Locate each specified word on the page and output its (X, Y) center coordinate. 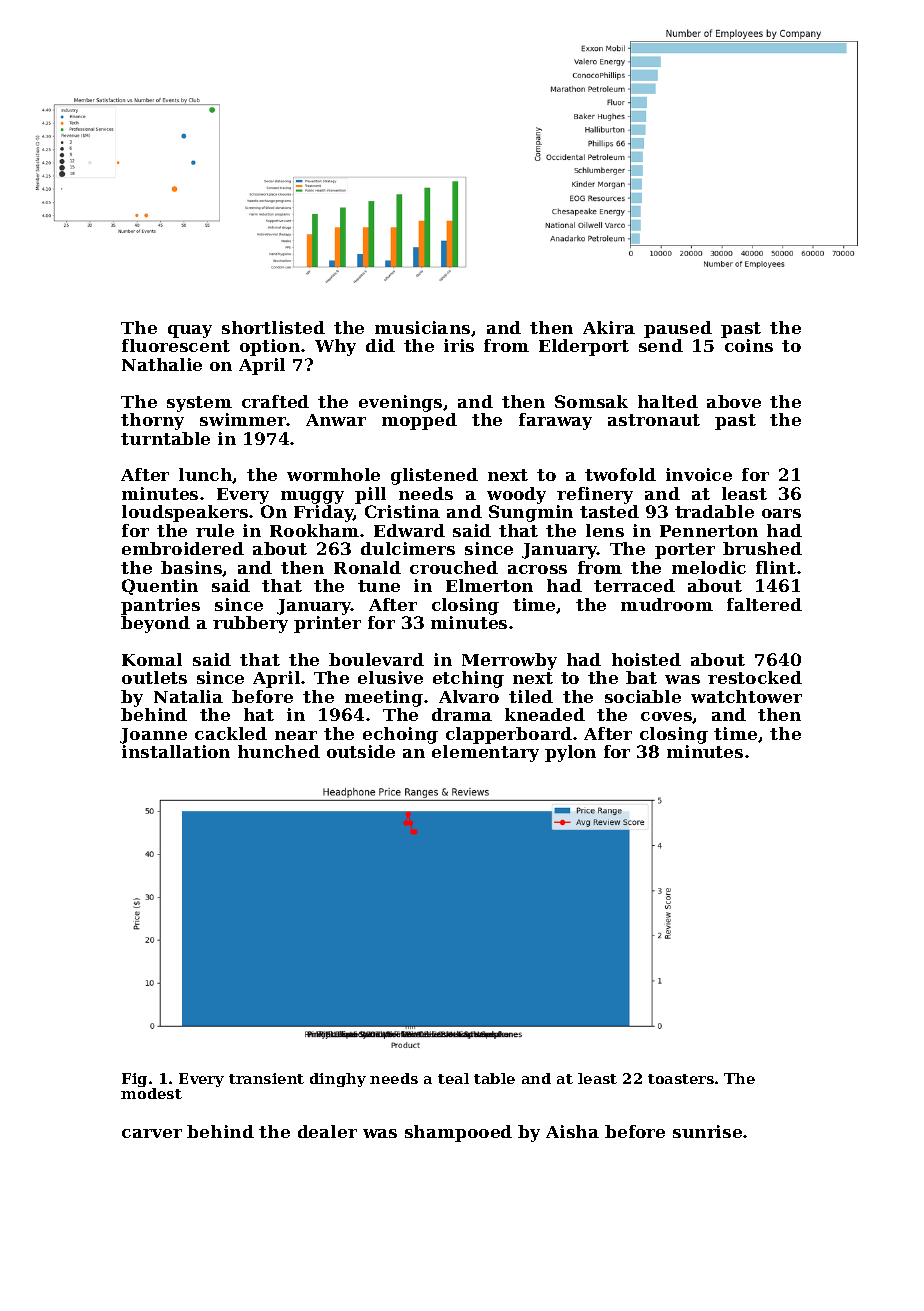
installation (176, 751)
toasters (681, 1079)
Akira (609, 327)
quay (190, 331)
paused (678, 329)
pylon (570, 753)
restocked (755, 677)
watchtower (746, 696)
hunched (279, 751)
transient (266, 1078)
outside (361, 751)
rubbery (250, 624)
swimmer (243, 419)
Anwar (336, 420)
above (734, 401)
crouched (454, 567)
